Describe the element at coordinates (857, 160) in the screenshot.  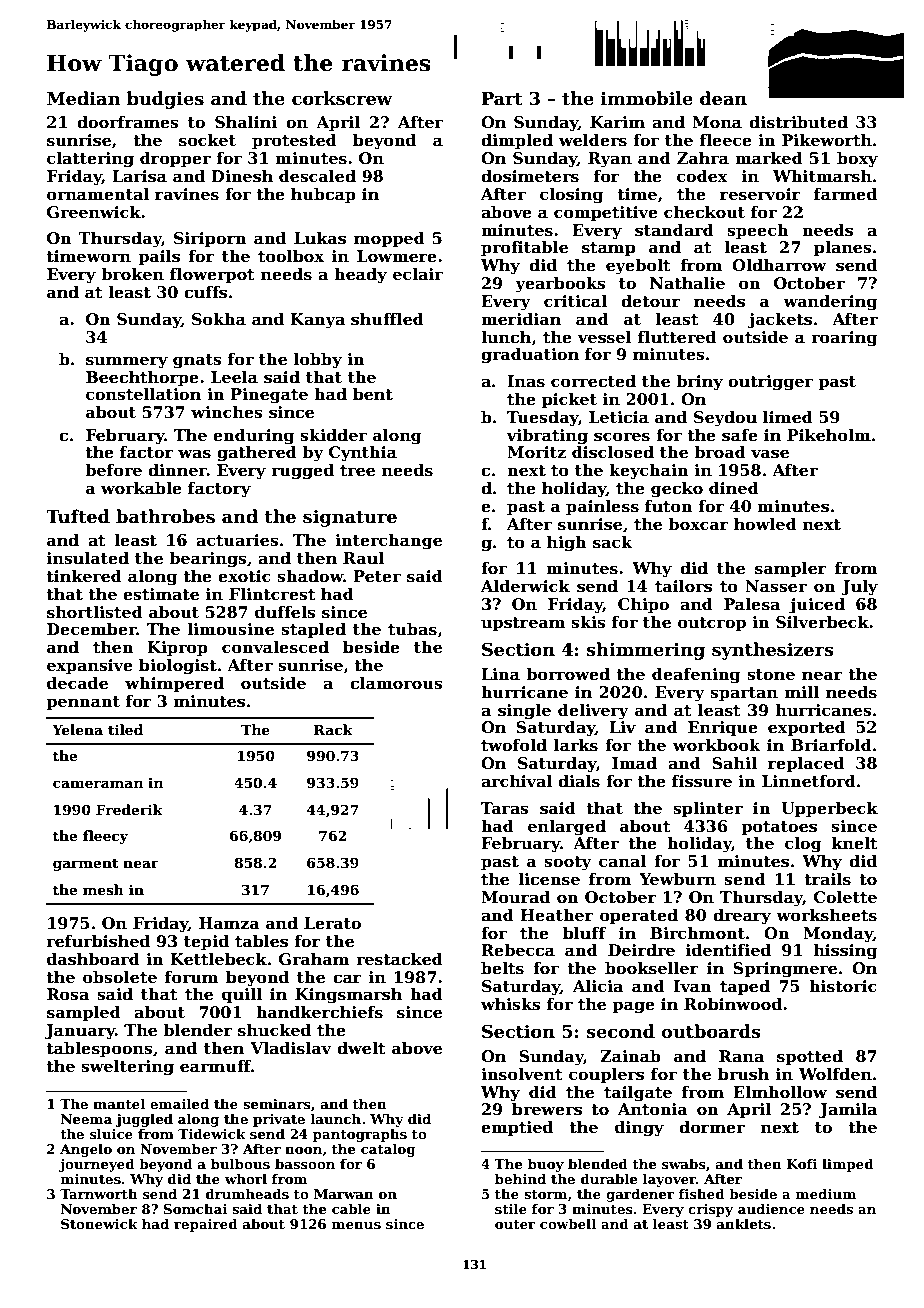
I see `boxy` at that location.
